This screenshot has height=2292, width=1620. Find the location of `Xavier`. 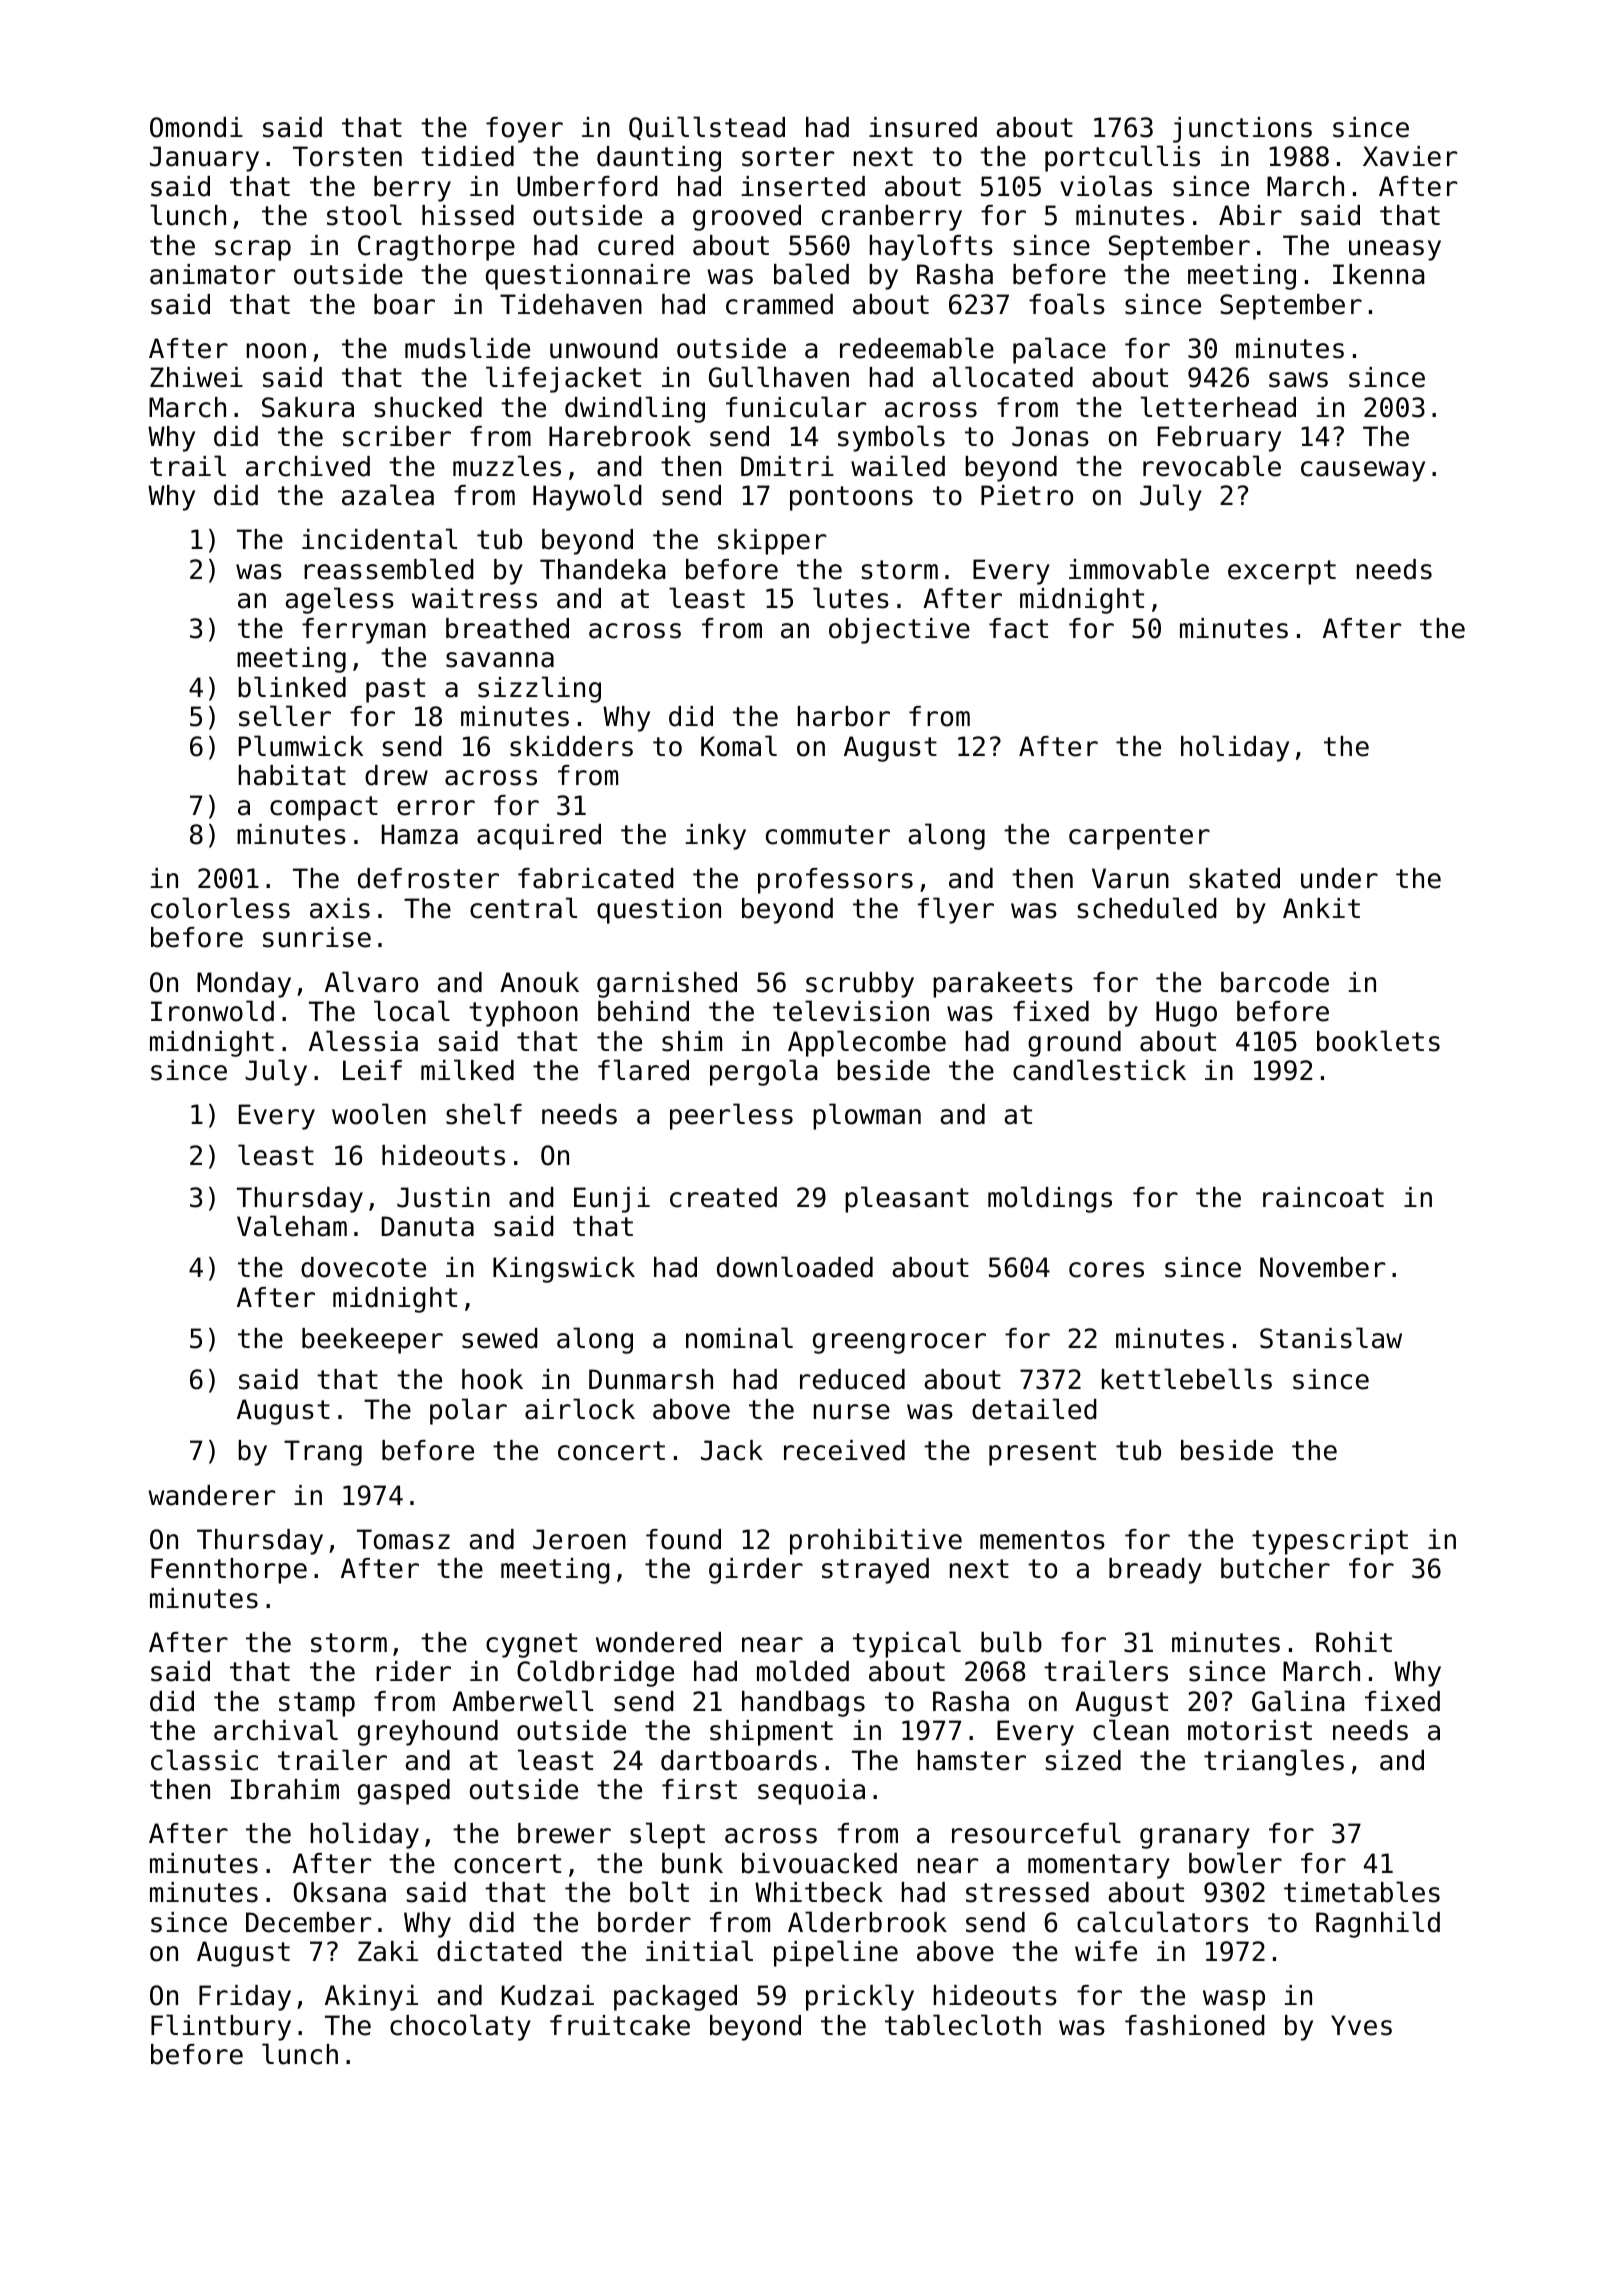

Xavier is located at coordinates (1410, 156).
